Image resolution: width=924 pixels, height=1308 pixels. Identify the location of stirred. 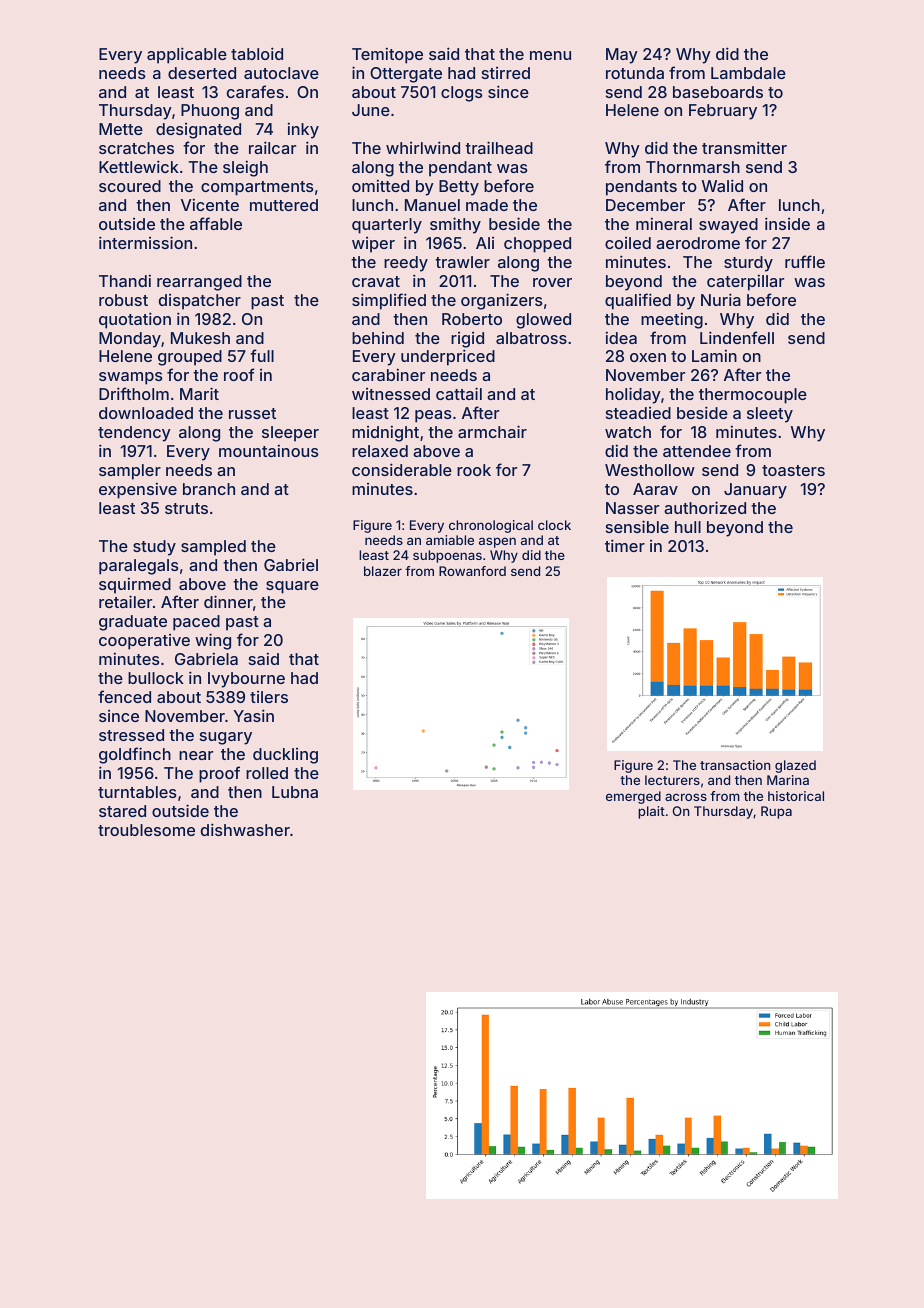
(506, 73).
